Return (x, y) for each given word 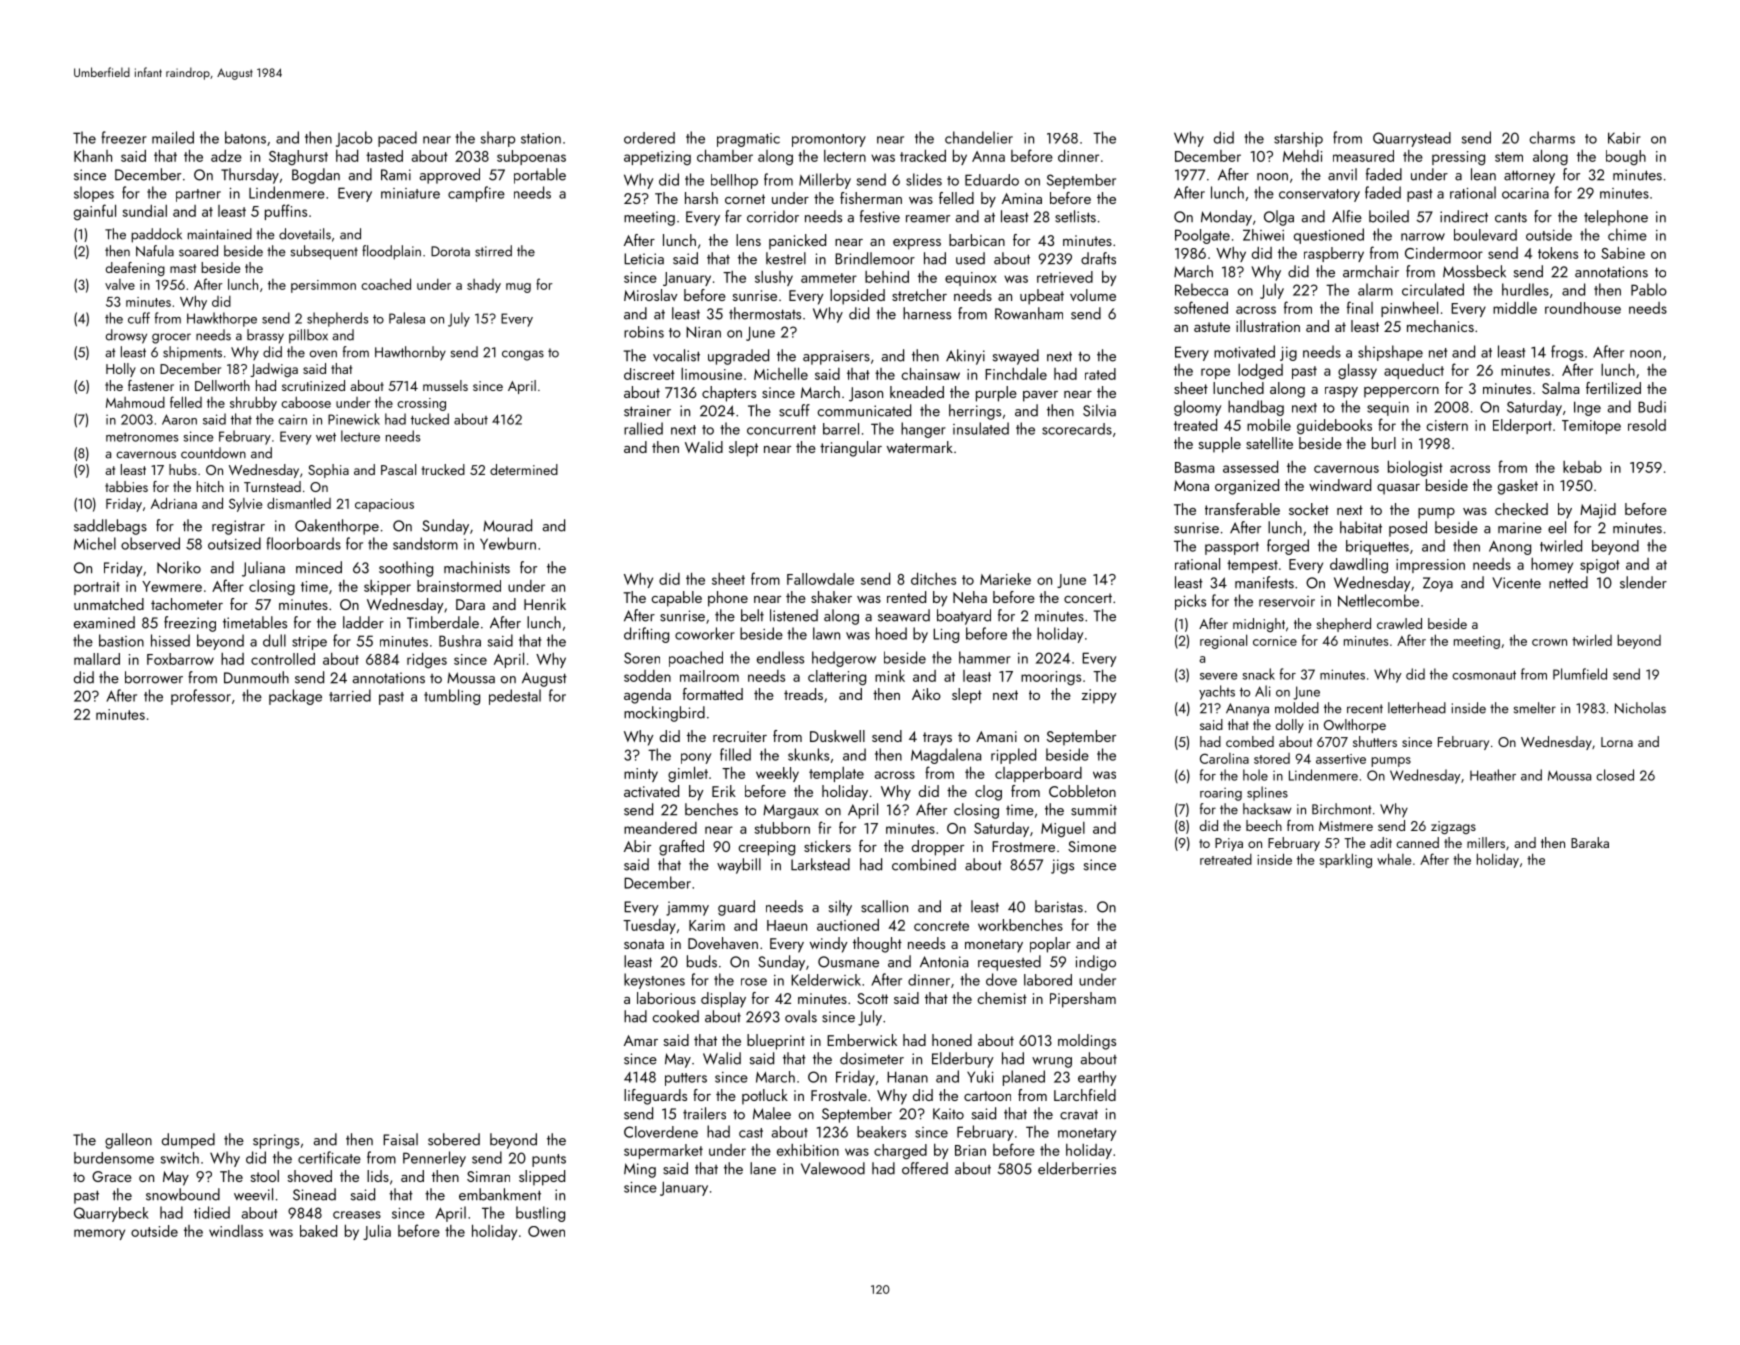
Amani (996, 736)
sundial (144, 211)
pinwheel (1409, 309)
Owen (546, 1231)
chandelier (979, 137)
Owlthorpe (1355, 726)
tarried (350, 695)
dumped (188, 1141)
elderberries (1077, 1168)
